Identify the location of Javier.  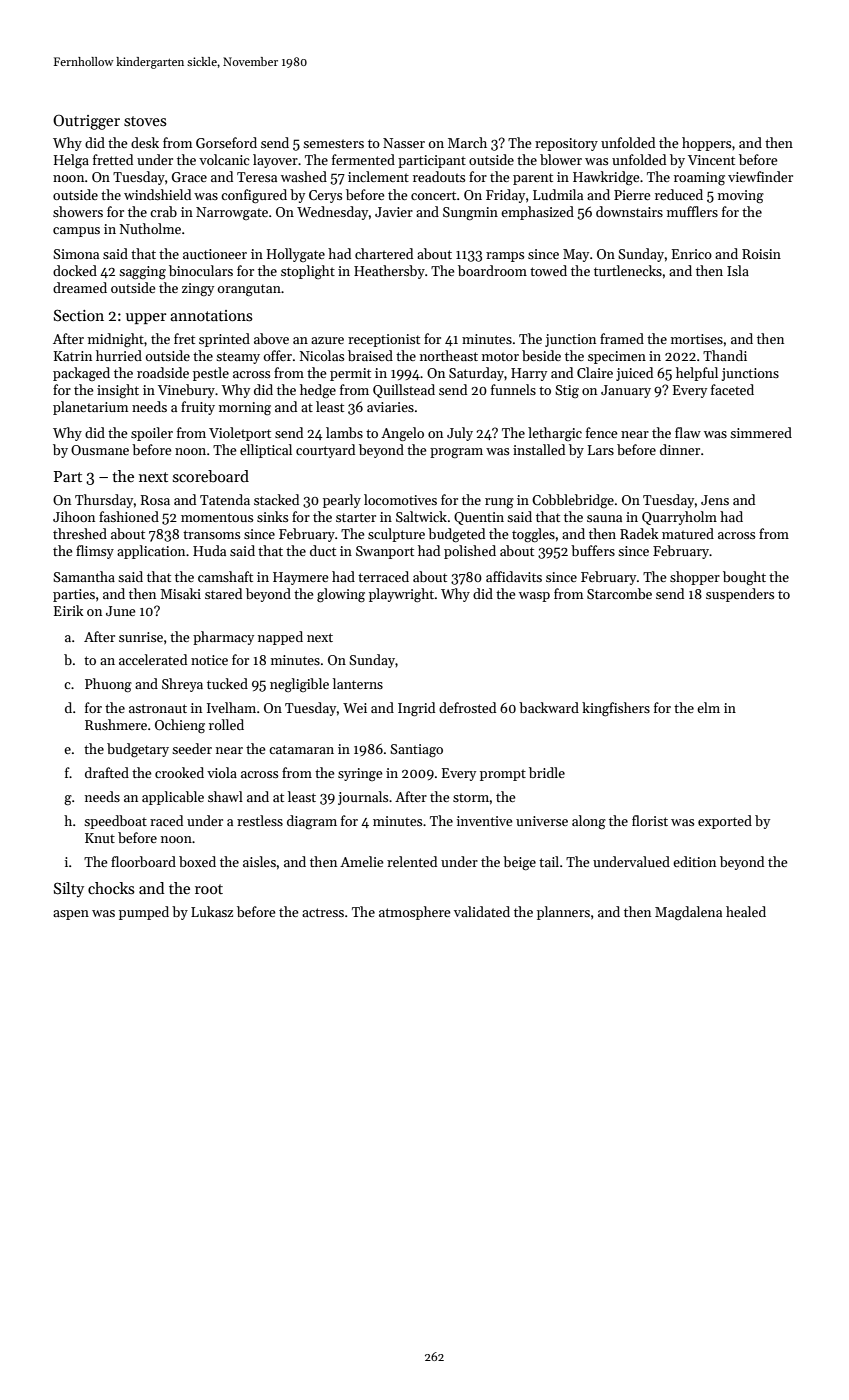
(394, 212).
